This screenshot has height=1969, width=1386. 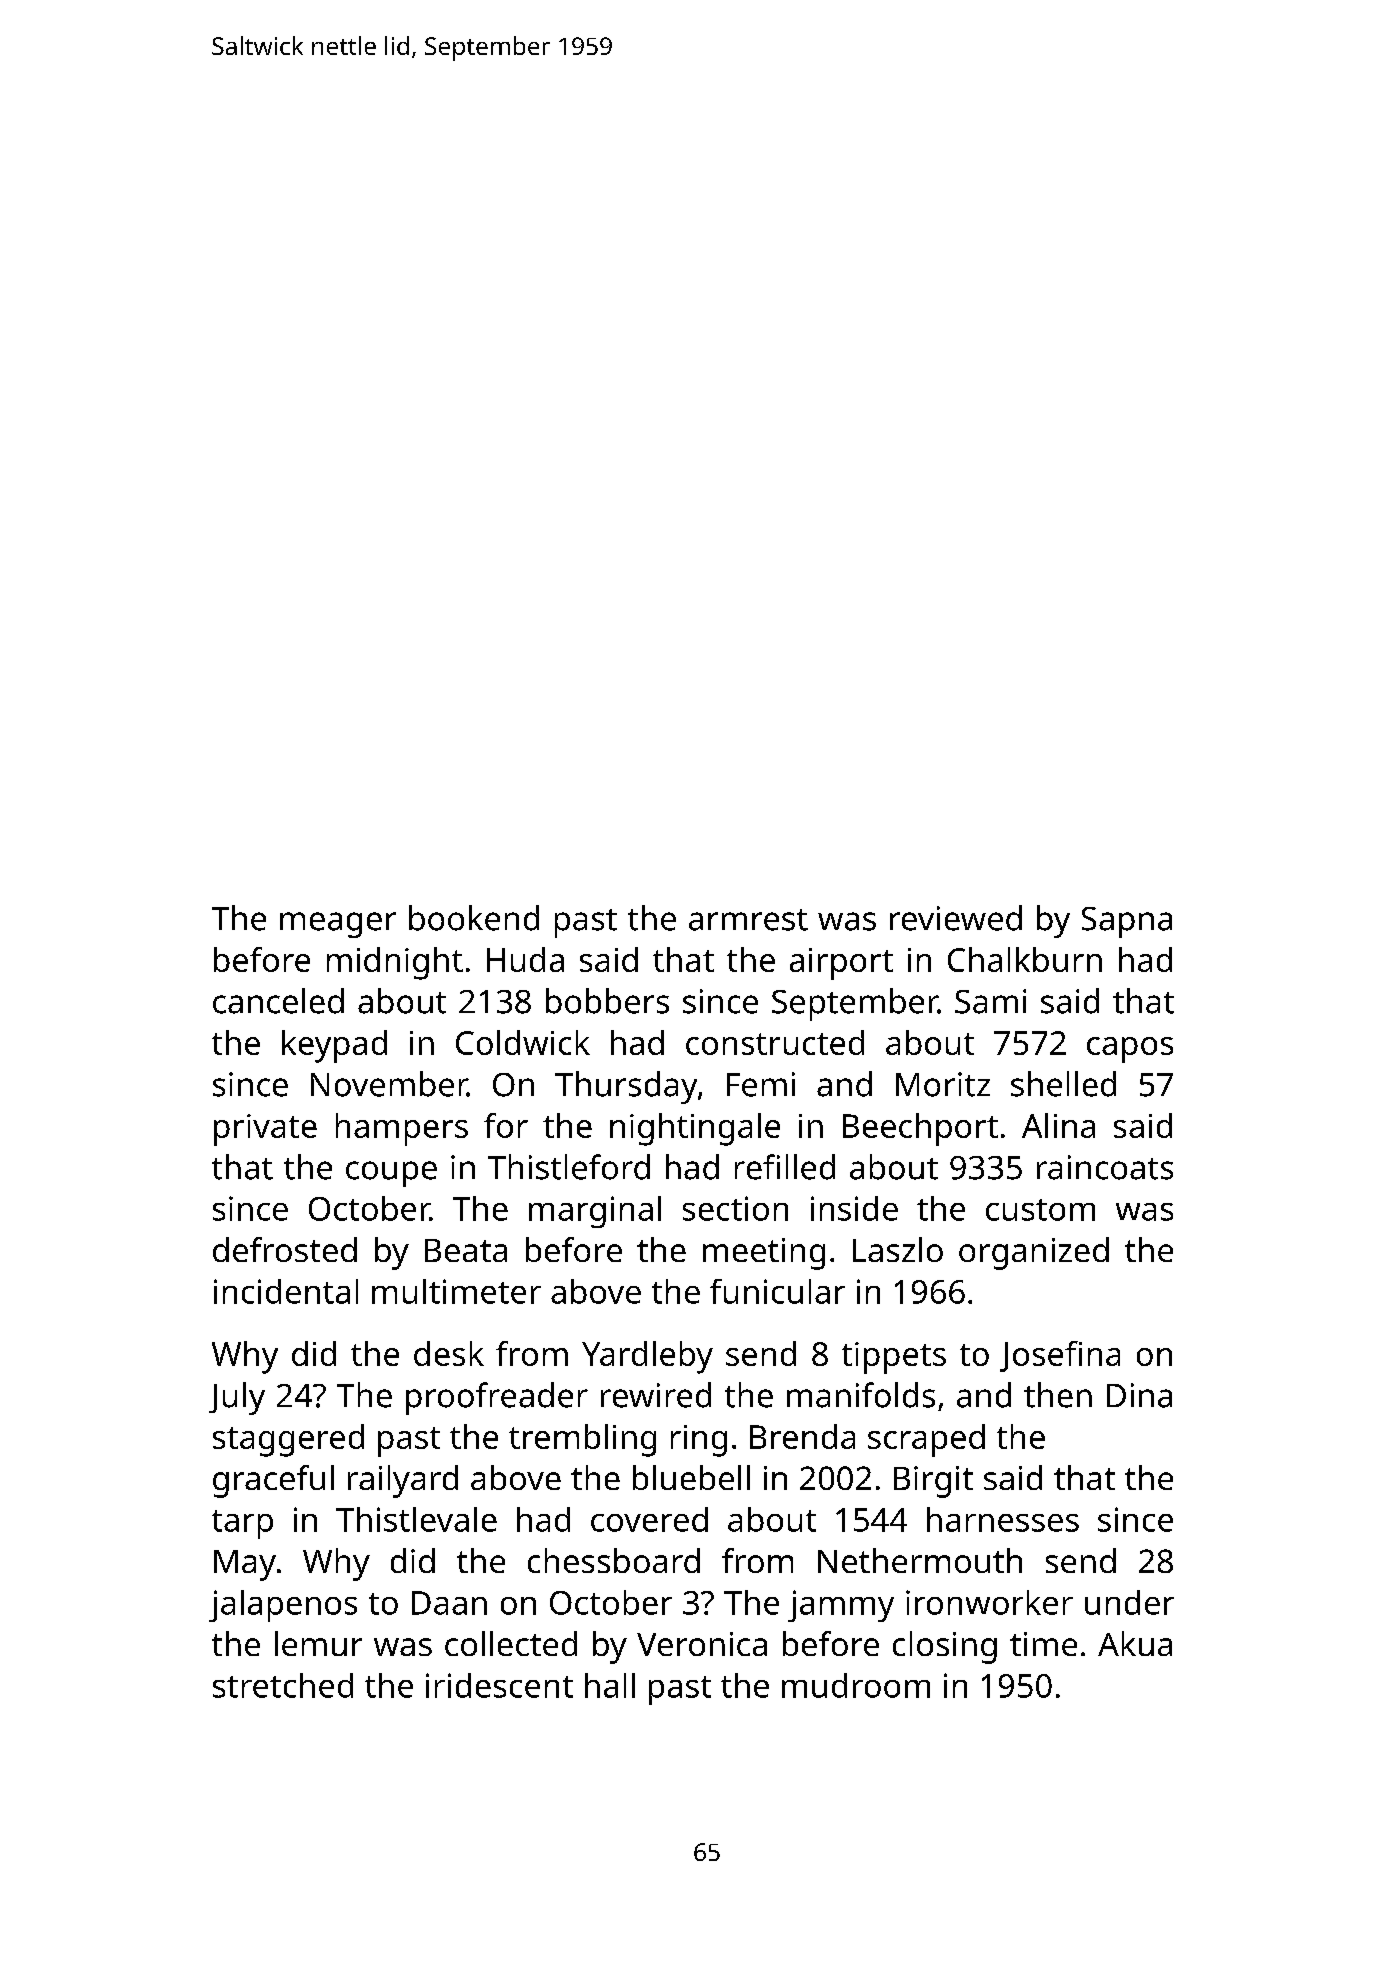 I want to click on Nethermouth, so click(x=920, y=1560).
